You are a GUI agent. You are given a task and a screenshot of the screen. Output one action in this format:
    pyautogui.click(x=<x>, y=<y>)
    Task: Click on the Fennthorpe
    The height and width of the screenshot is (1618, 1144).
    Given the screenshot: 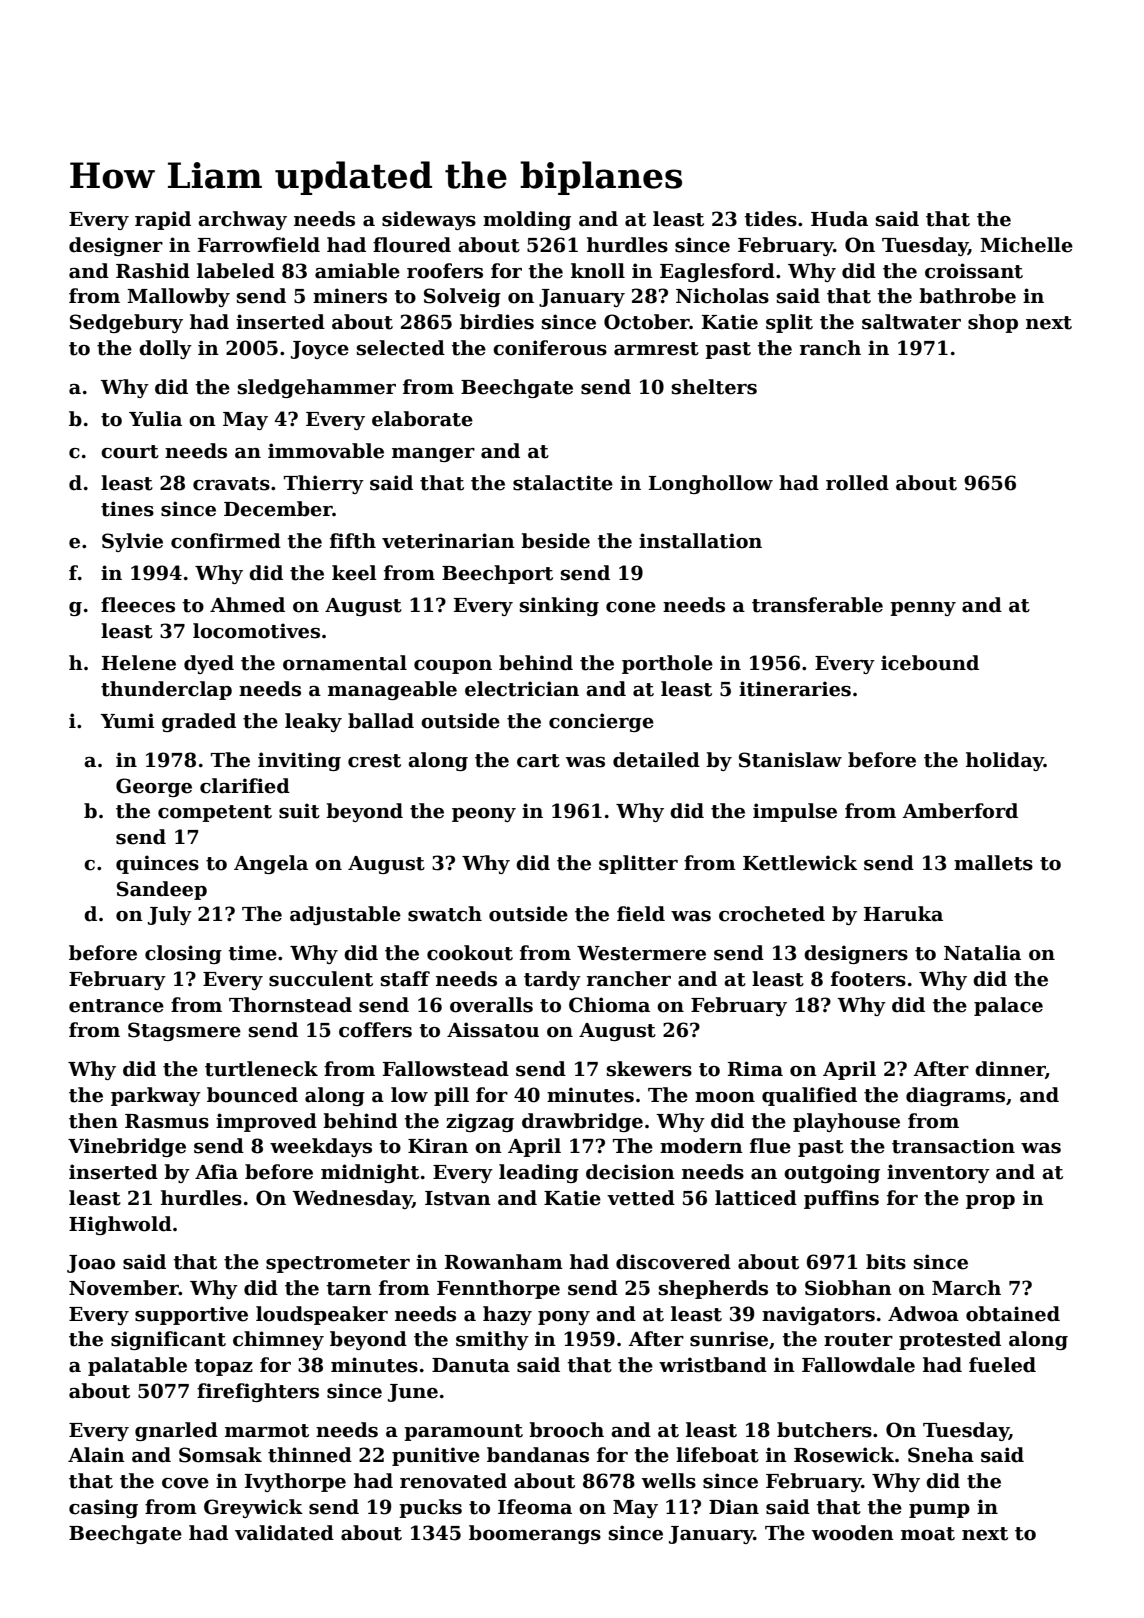 What is the action you would take?
    pyautogui.click(x=498, y=1289)
